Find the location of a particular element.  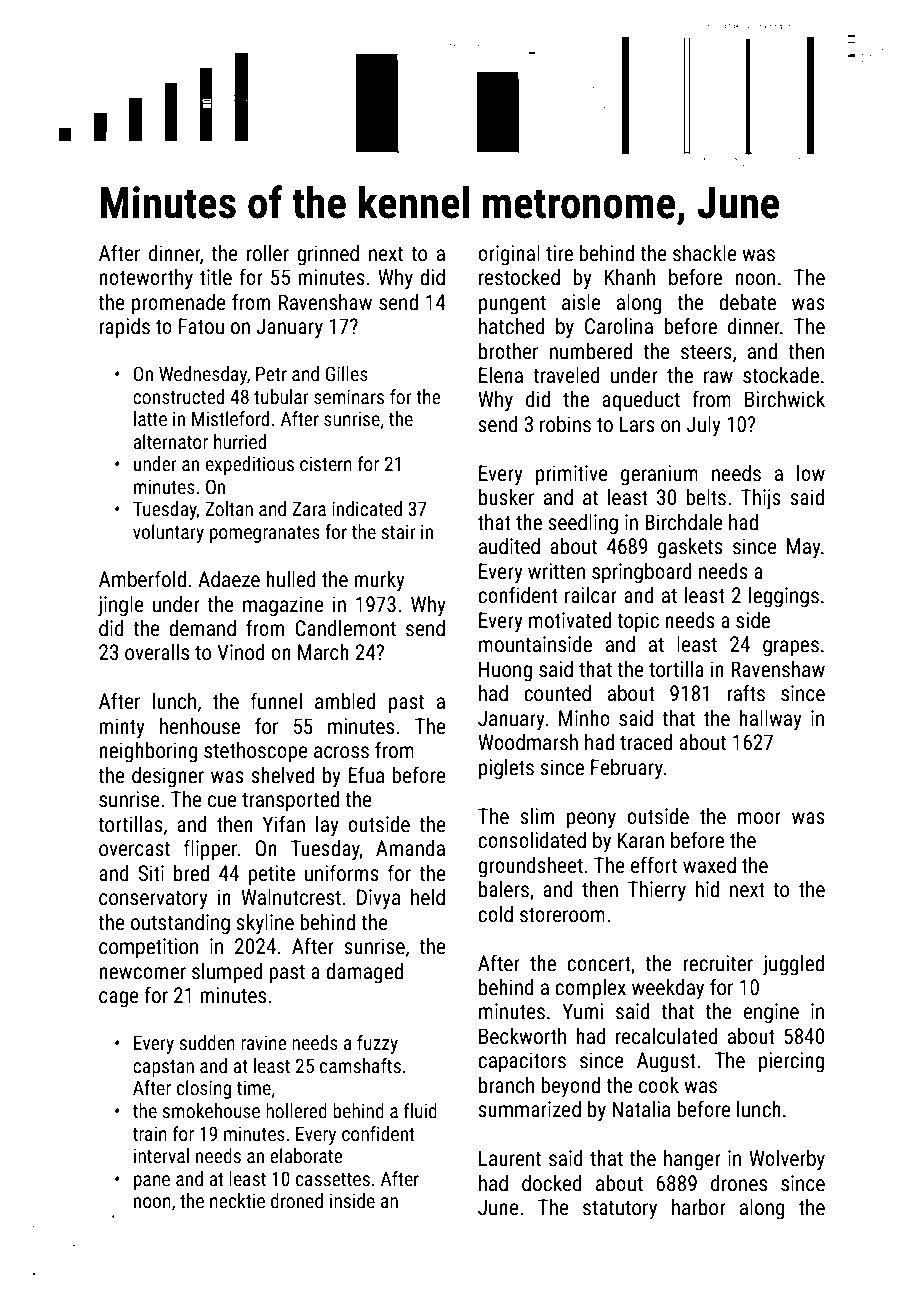

audited is located at coordinates (509, 546).
